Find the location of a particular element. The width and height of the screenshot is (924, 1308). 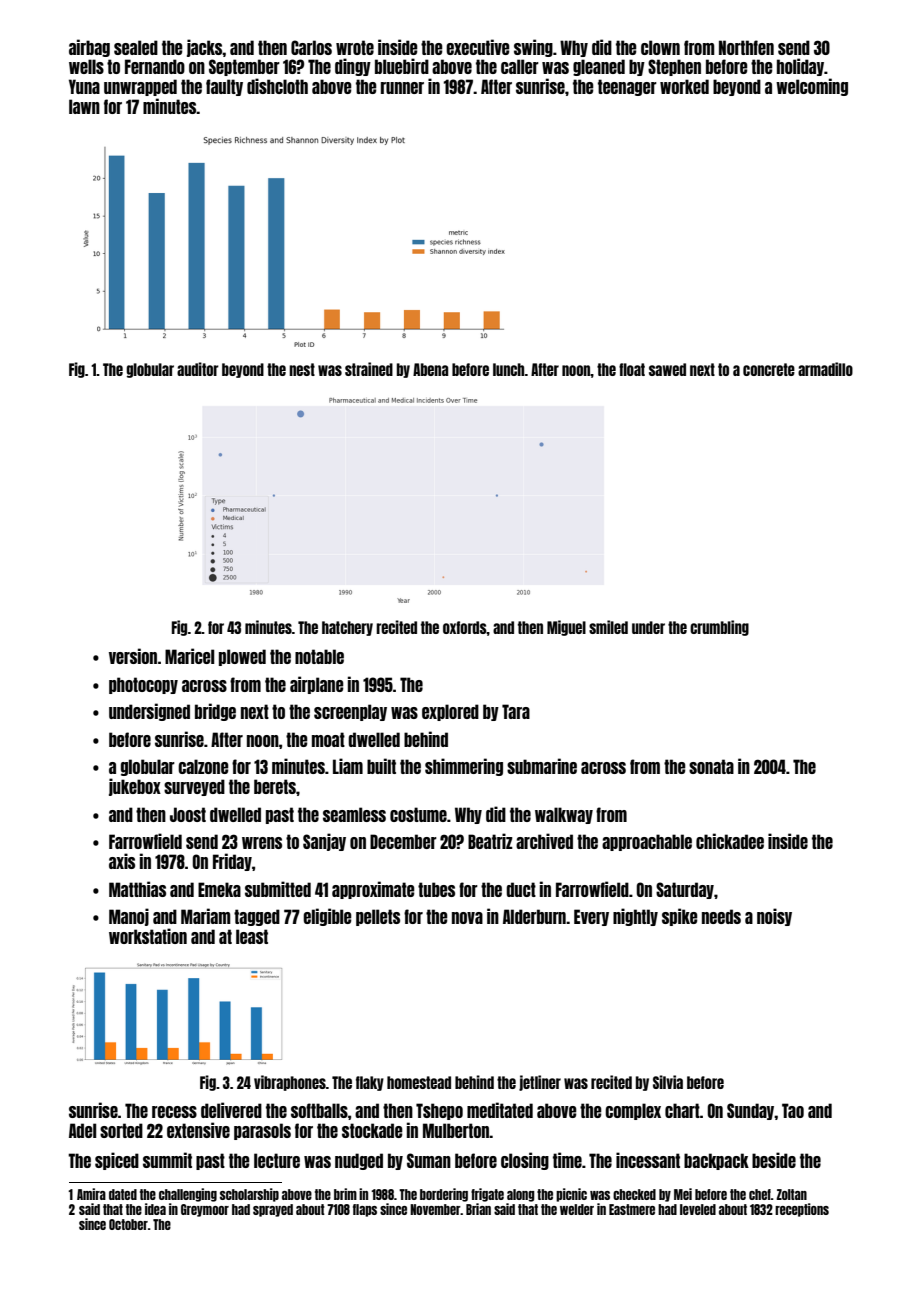

worked is located at coordinates (684, 86).
